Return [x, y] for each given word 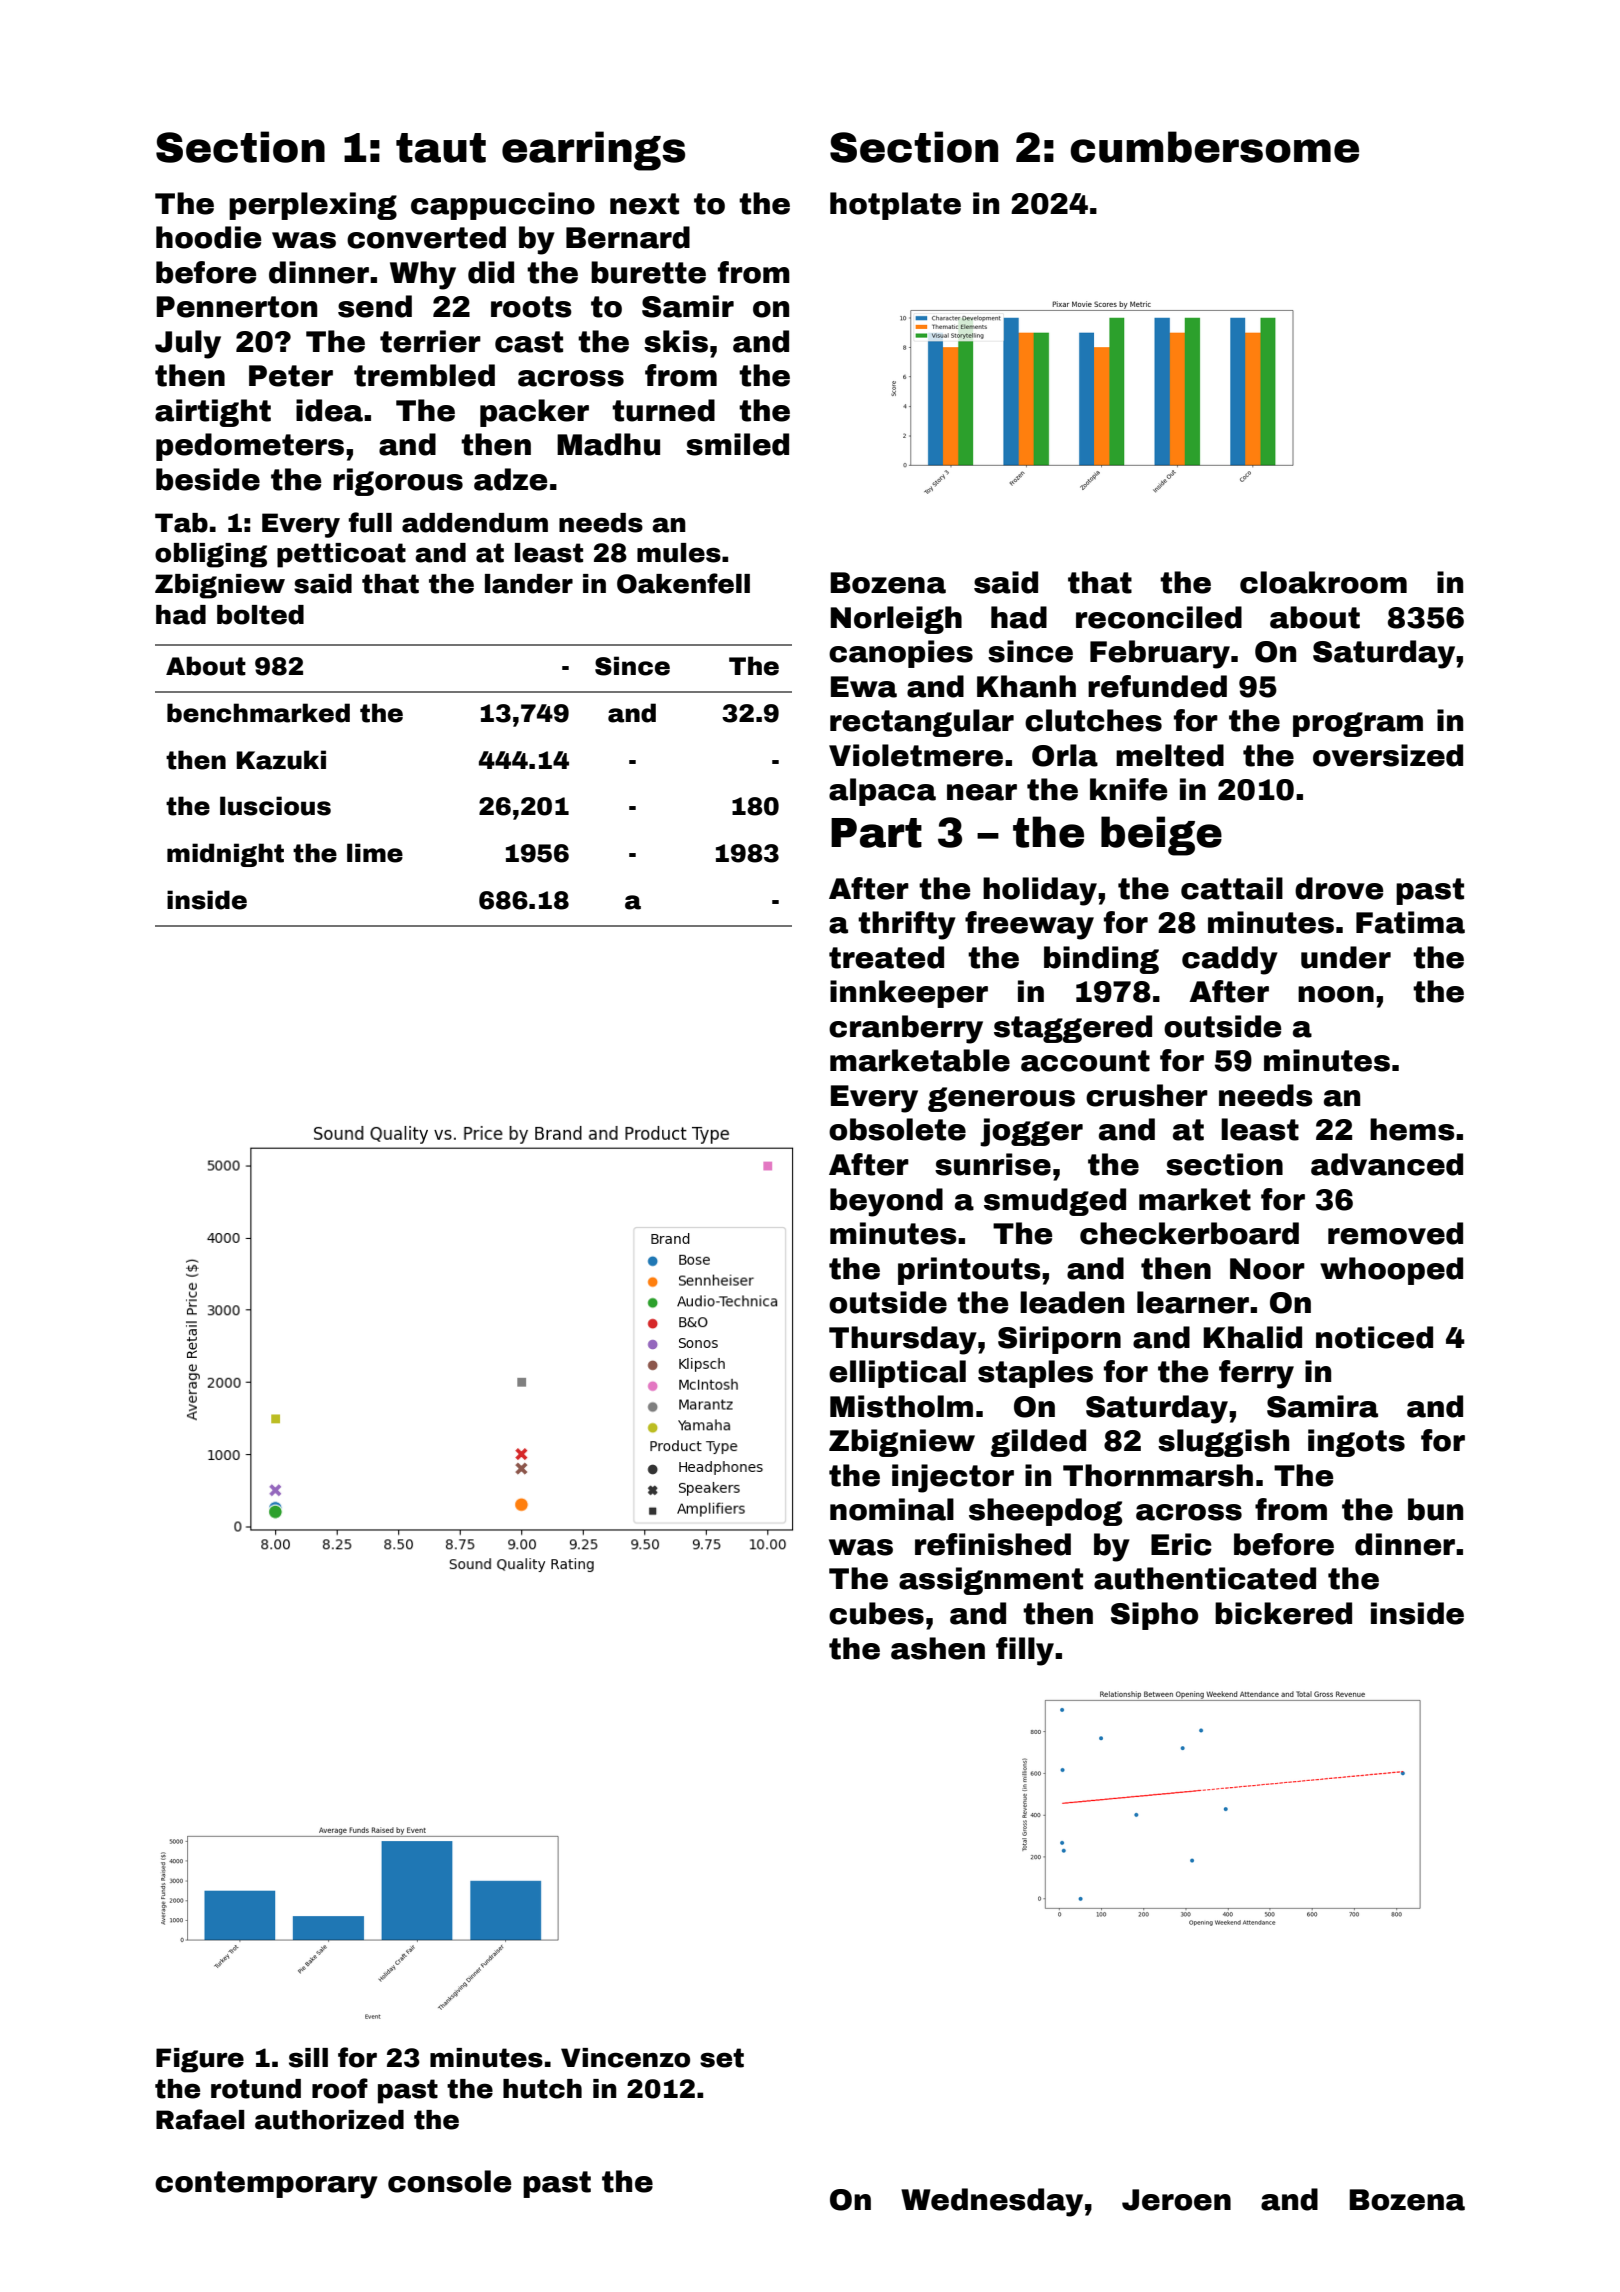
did [491, 272]
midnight [225, 855]
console [449, 2181]
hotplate [895, 206]
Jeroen [1176, 2200]
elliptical [897, 1374]
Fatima [1410, 922]
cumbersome [1214, 147]
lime [375, 853]
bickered [1283, 1613]
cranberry [906, 1029]
